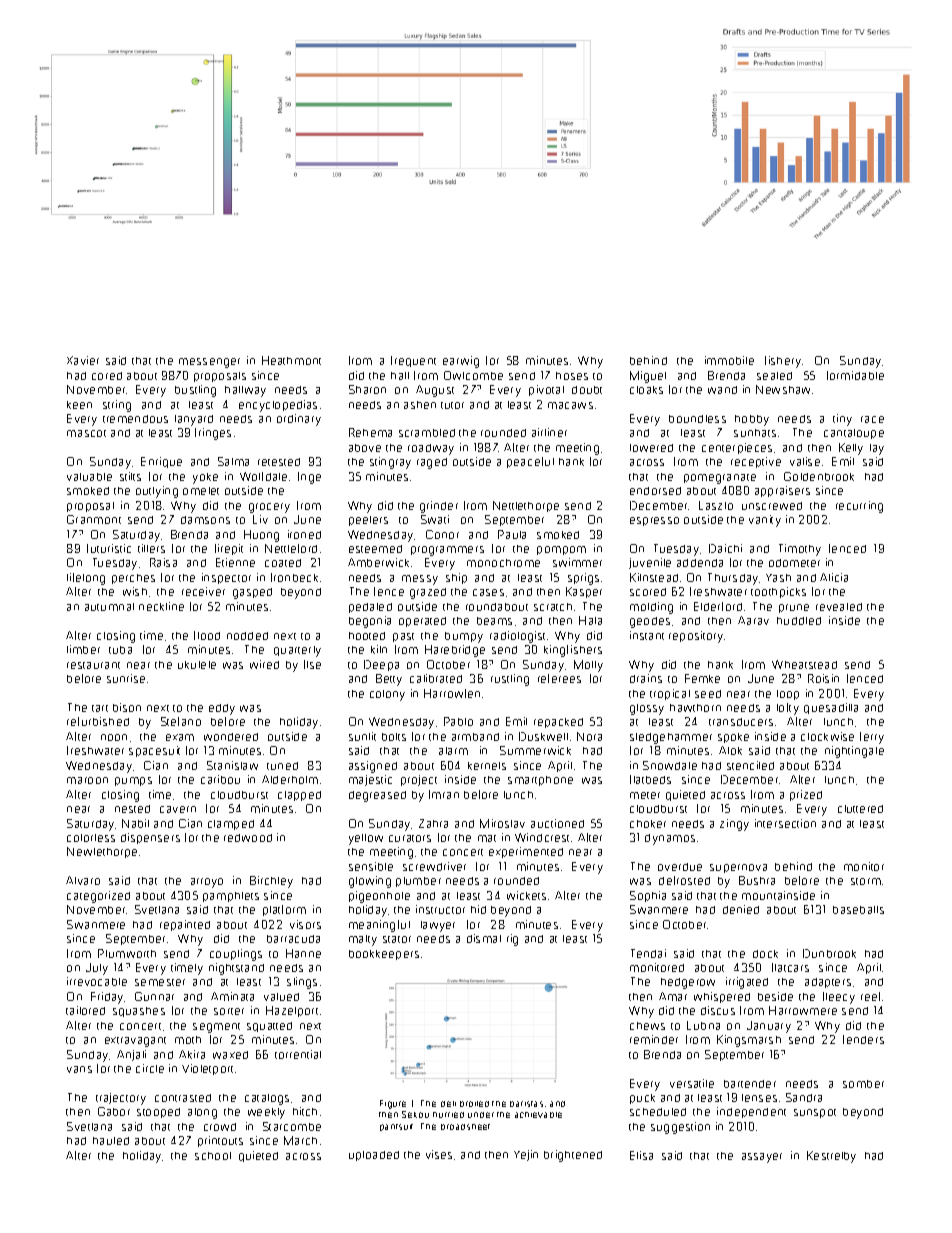 The height and width of the screenshot is (1233, 952). I want to click on dismal, so click(484, 938).
